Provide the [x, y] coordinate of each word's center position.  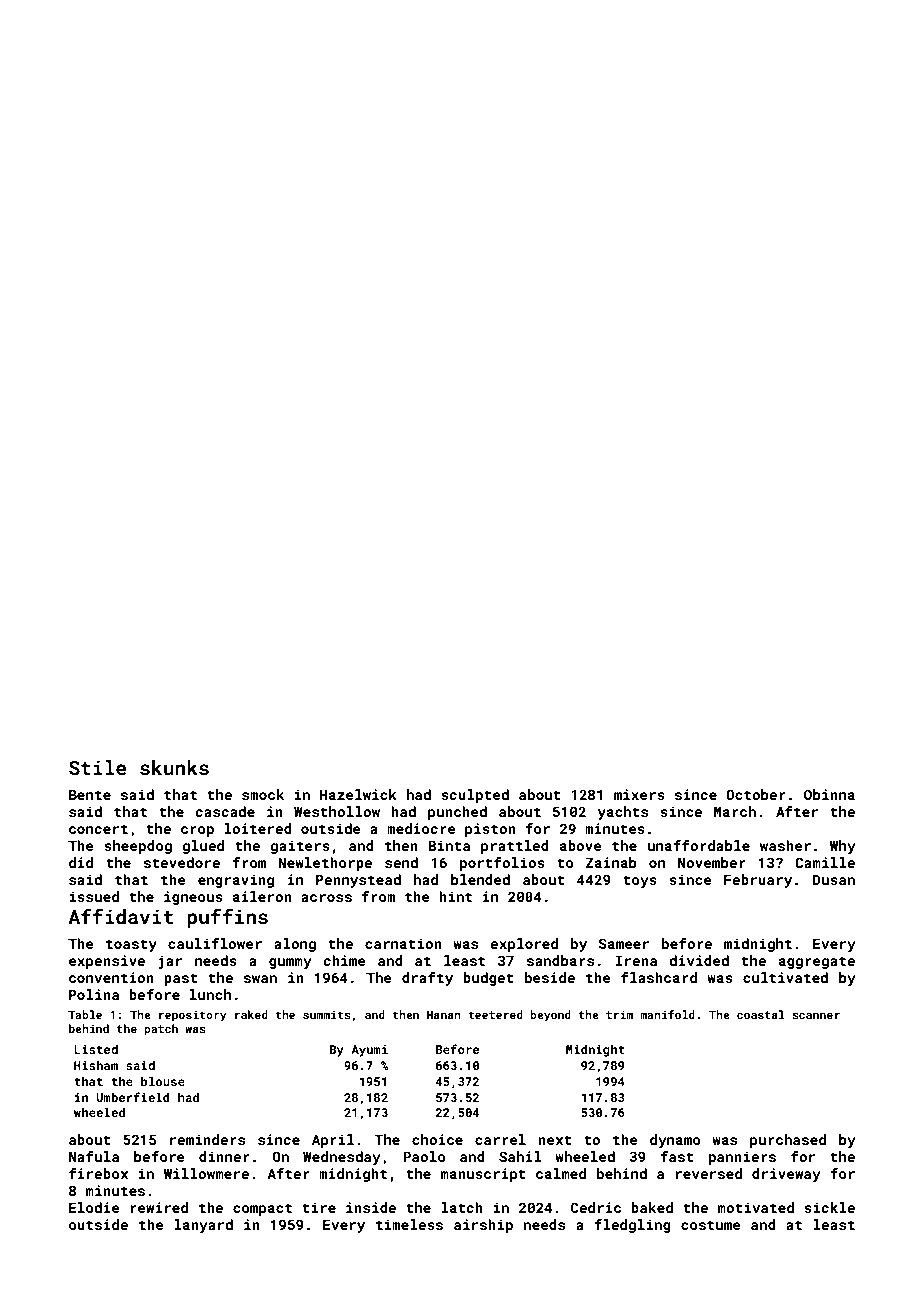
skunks [174, 767]
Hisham [96, 1065]
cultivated [785, 977]
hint [455, 896]
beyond [550, 1016]
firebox [98, 1173]
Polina [94, 994]
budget [488, 979]
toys [640, 881]
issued [94, 896]
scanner [816, 1016]
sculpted [475, 796]
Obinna [829, 794]
